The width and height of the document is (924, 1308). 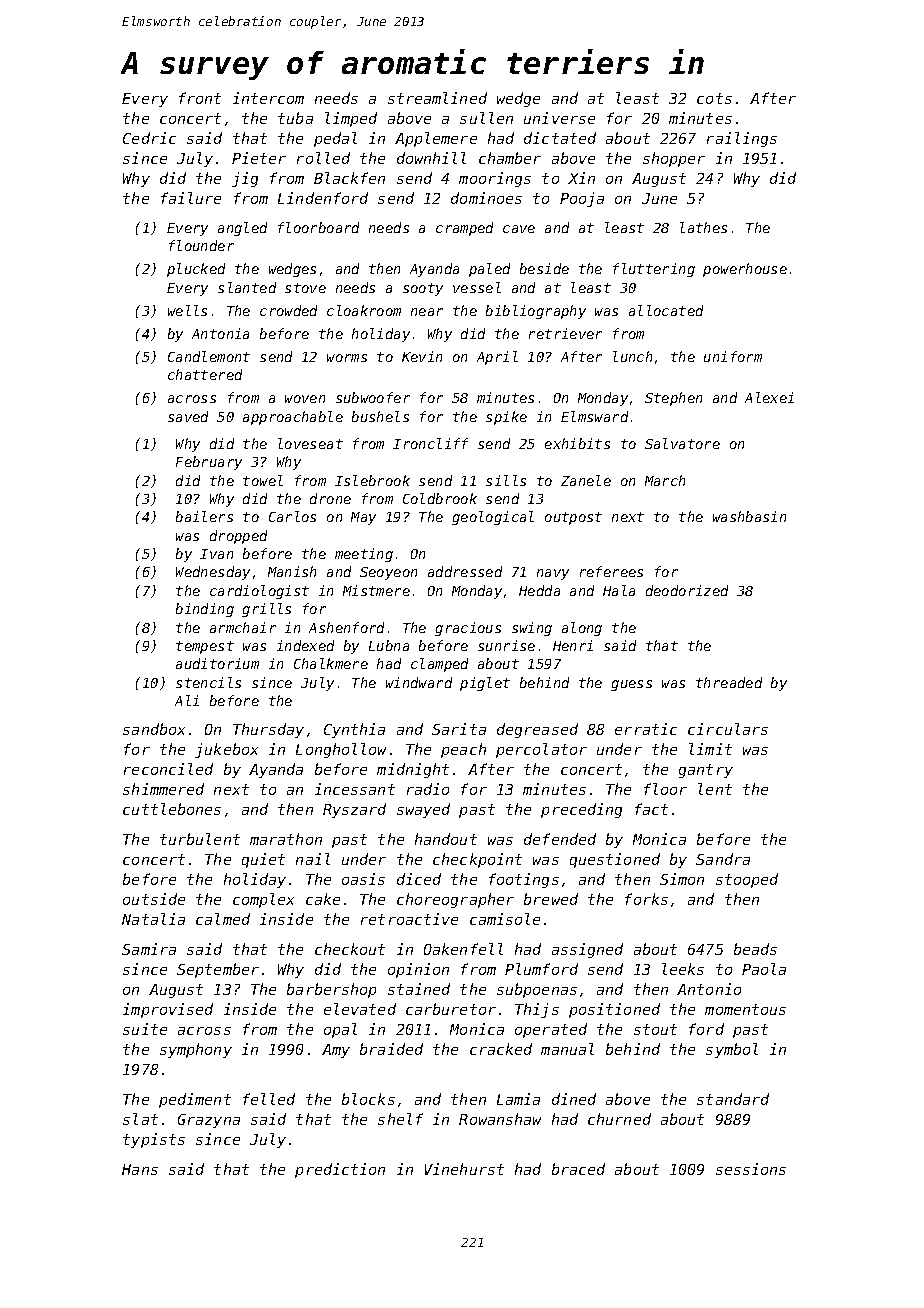 I want to click on cots, so click(x=714, y=98).
